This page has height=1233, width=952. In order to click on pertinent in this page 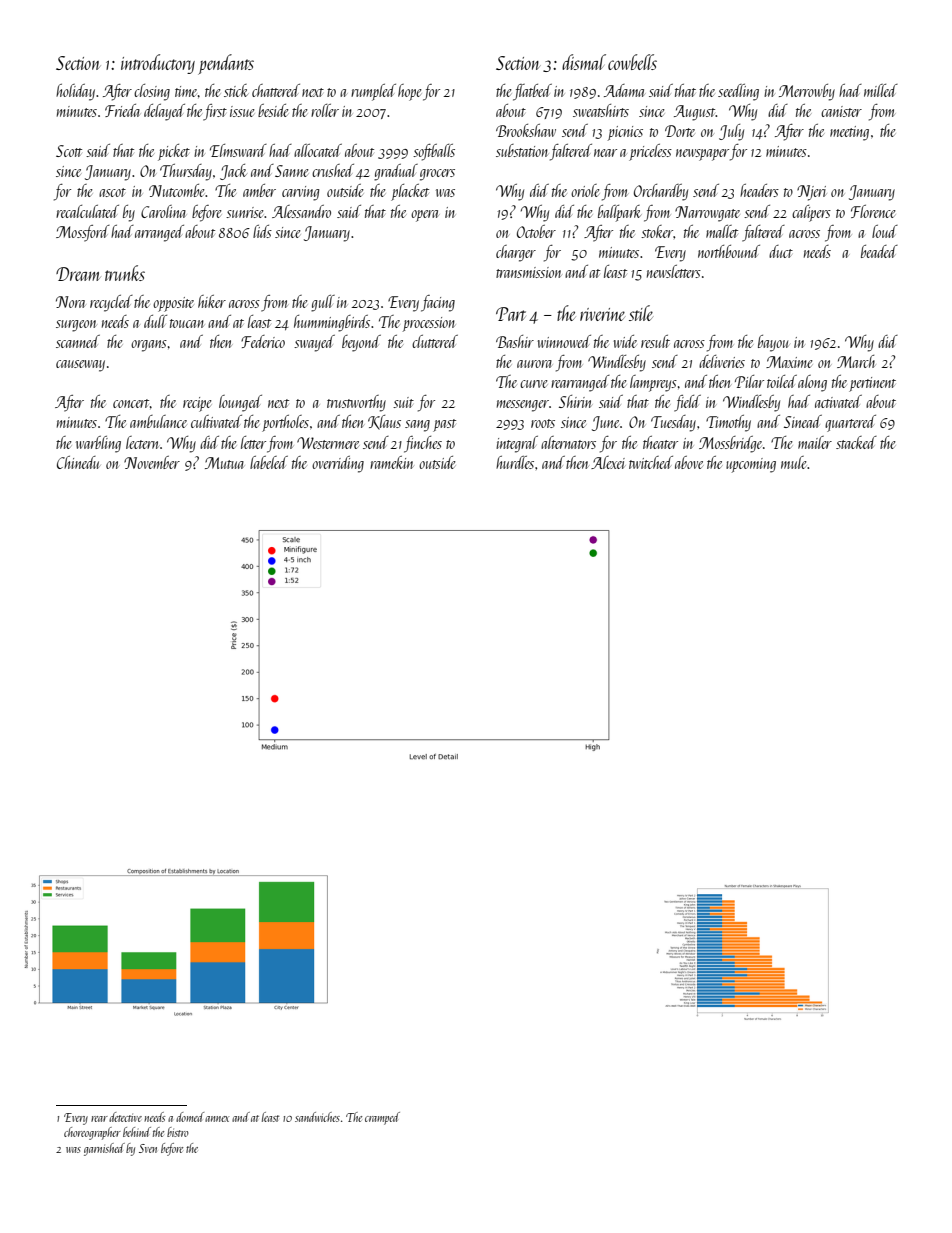, I will do `click(872, 384)`.
